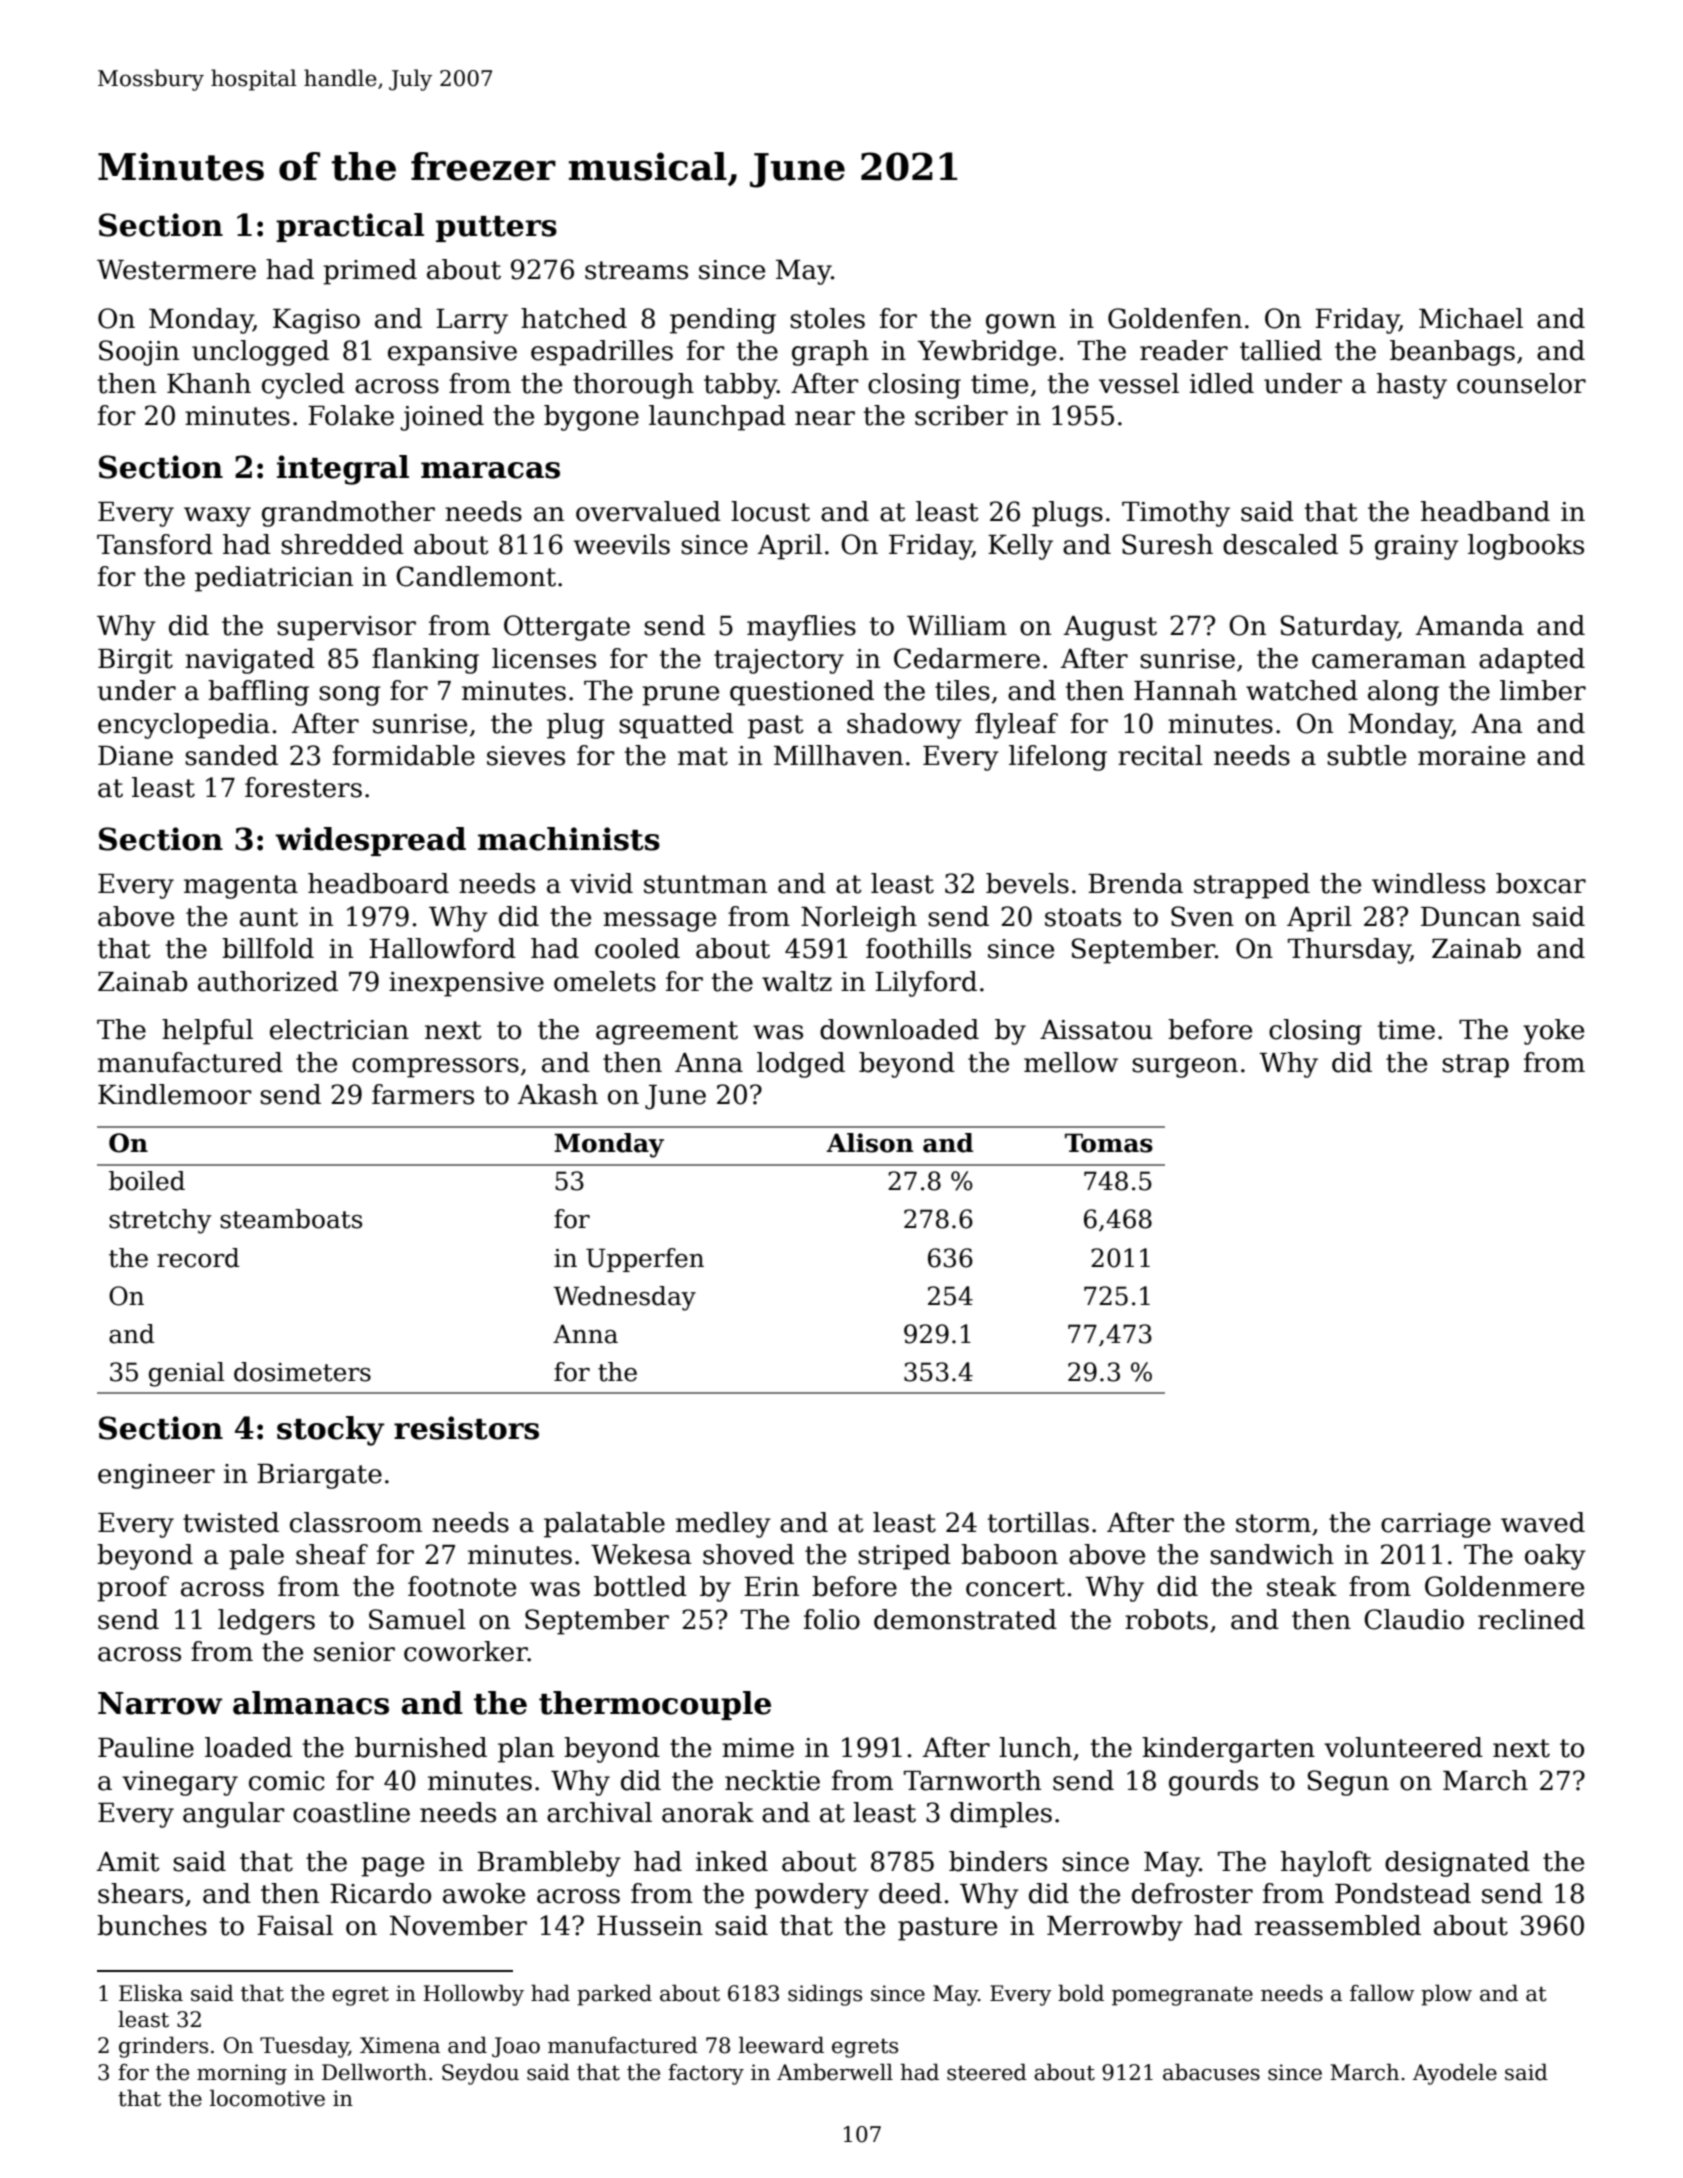  Describe the element at coordinates (659, 922) in the page. I see `message` at that location.
